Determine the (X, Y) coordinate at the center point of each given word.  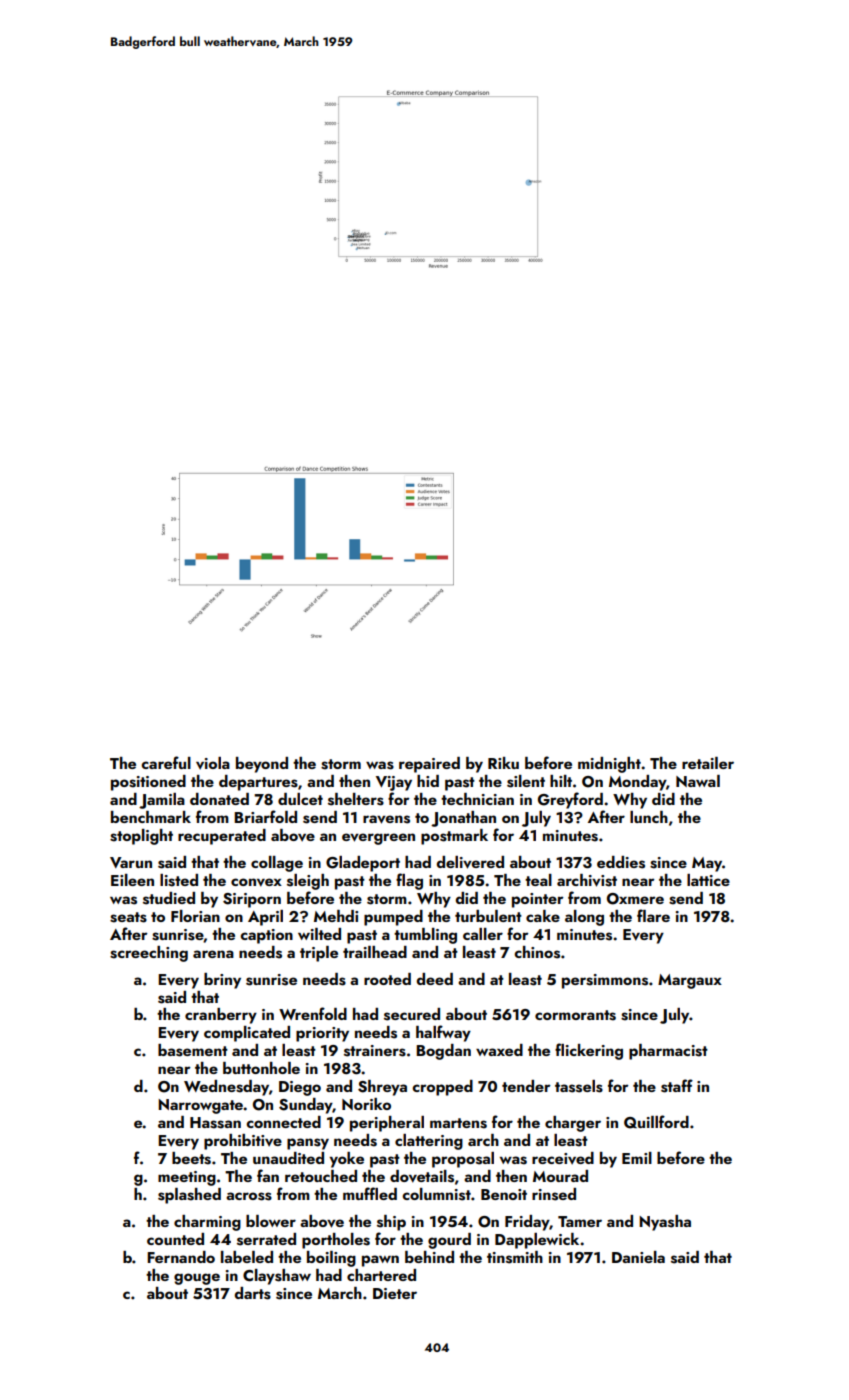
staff (677, 1086)
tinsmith (515, 1257)
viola (213, 763)
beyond (262, 765)
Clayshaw (277, 1277)
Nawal (698, 781)
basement (193, 1050)
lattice (708, 880)
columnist (436, 1194)
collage (277, 864)
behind (429, 1257)
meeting (187, 1178)
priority (322, 1034)
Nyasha (665, 1223)
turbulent (488, 916)
